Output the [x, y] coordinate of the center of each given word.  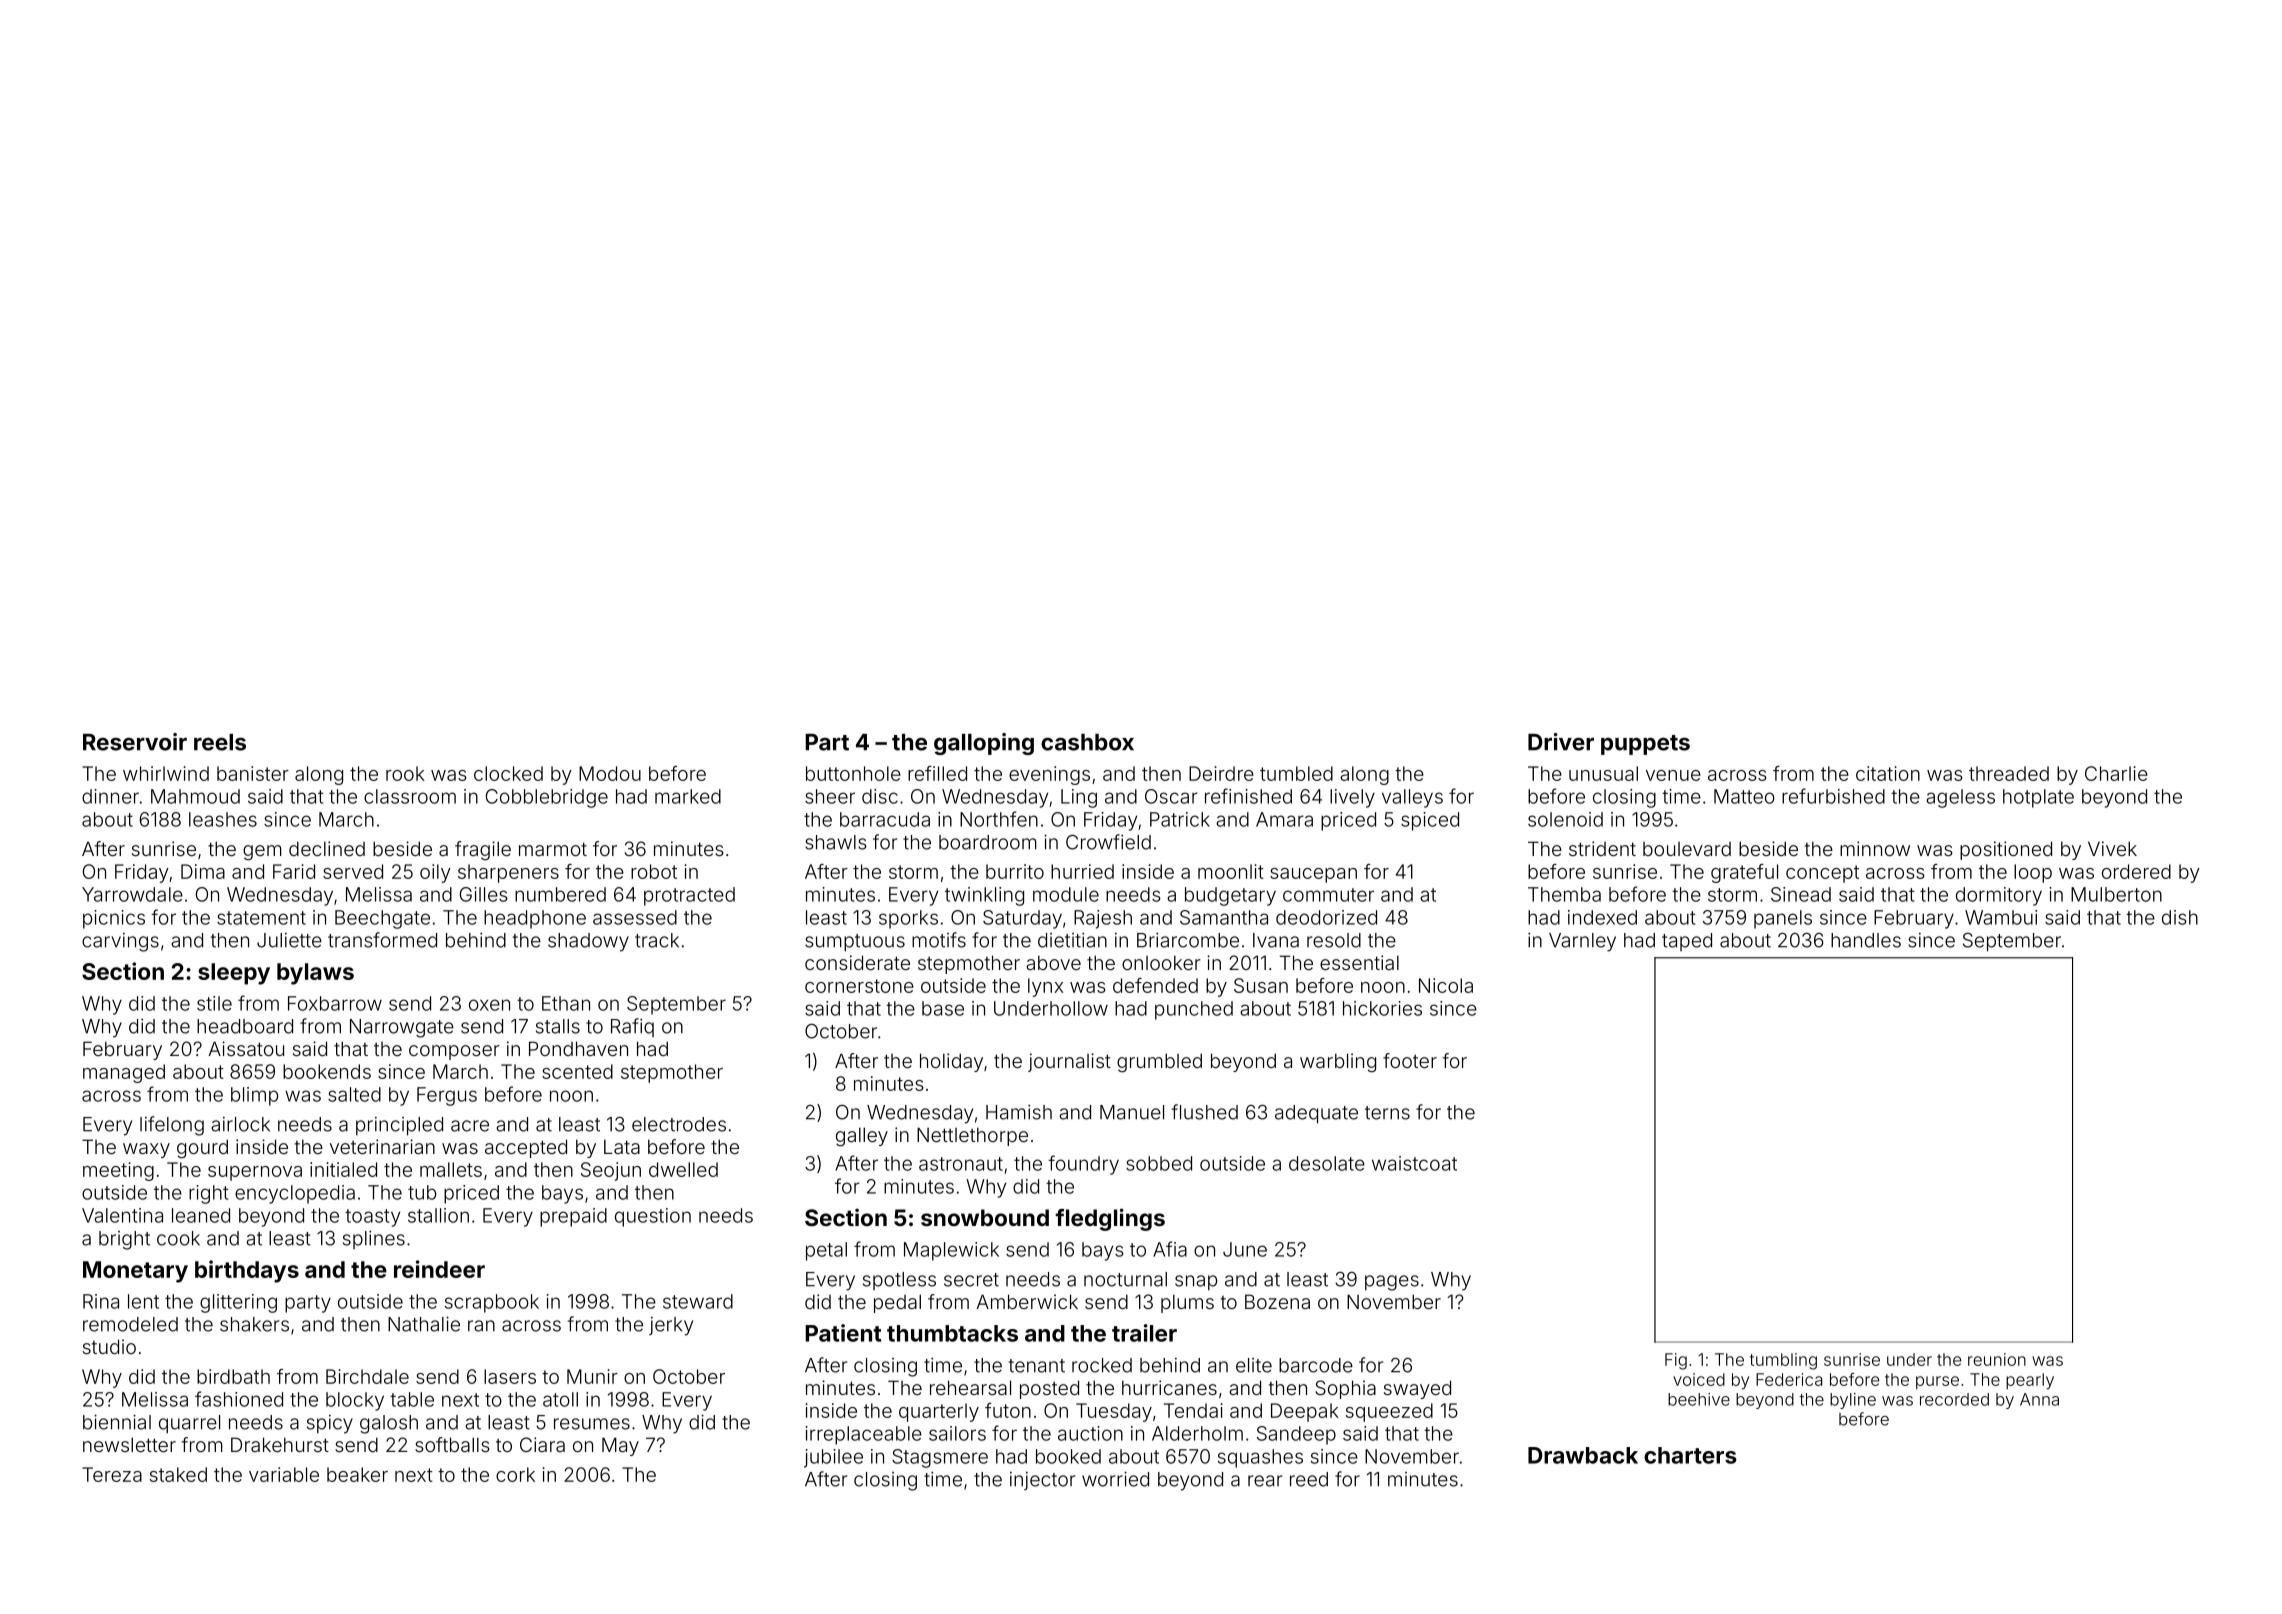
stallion [438, 1215]
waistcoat [1414, 1163]
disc [880, 796]
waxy [146, 1150]
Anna [2039, 1399]
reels [220, 742]
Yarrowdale [132, 894]
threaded [2009, 773]
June [1245, 1249]
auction [1090, 1433]
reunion [1997, 1359]
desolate [1327, 1163]
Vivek [2112, 848]
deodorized [1326, 917]
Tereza [112, 1474]
